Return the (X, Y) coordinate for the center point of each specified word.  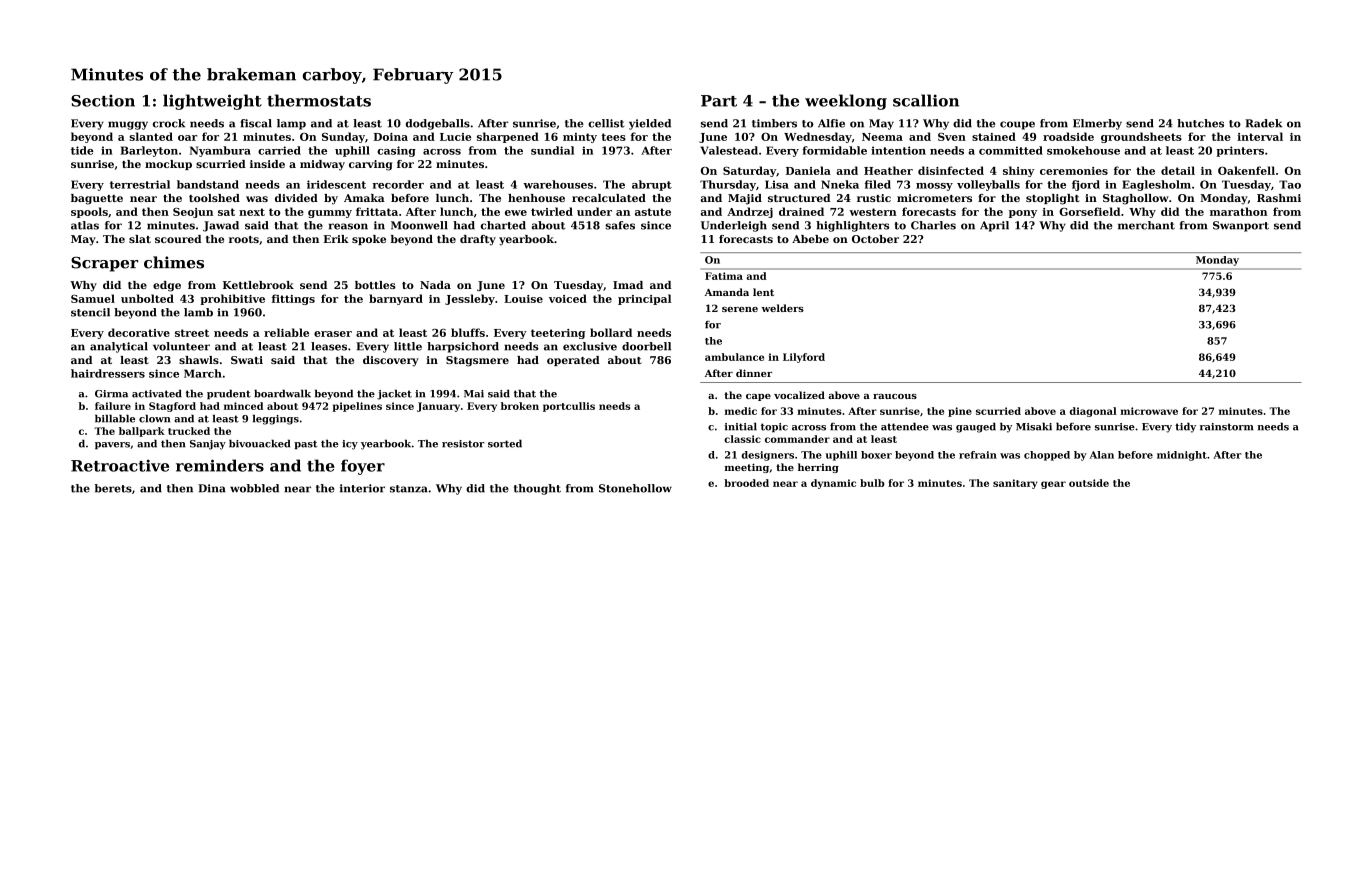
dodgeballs (438, 124)
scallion (926, 100)
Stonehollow (635, 488)
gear (1053, 485)
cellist (606, 123)
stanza (409, 489)
